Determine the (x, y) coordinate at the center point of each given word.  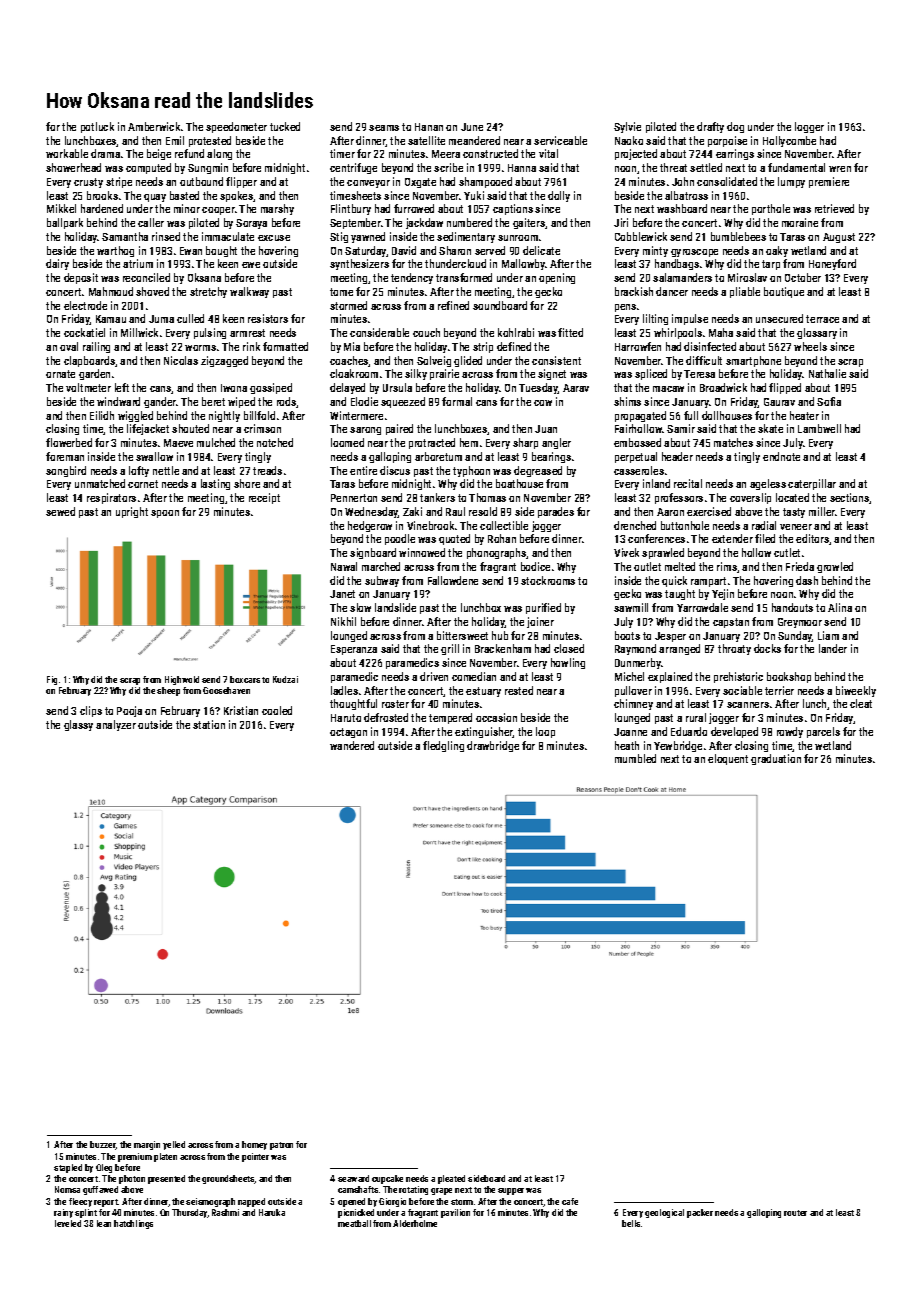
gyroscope (694, 253)
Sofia (829, 401)
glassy (78, 725)
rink (251, 346)
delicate (541, 250)
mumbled (635, 758)
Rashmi (225, 1212)
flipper (241, 182)
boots (627, 635)
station (209, 724)
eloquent (728, 759)
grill (450, 649)
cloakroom (354, 373)
